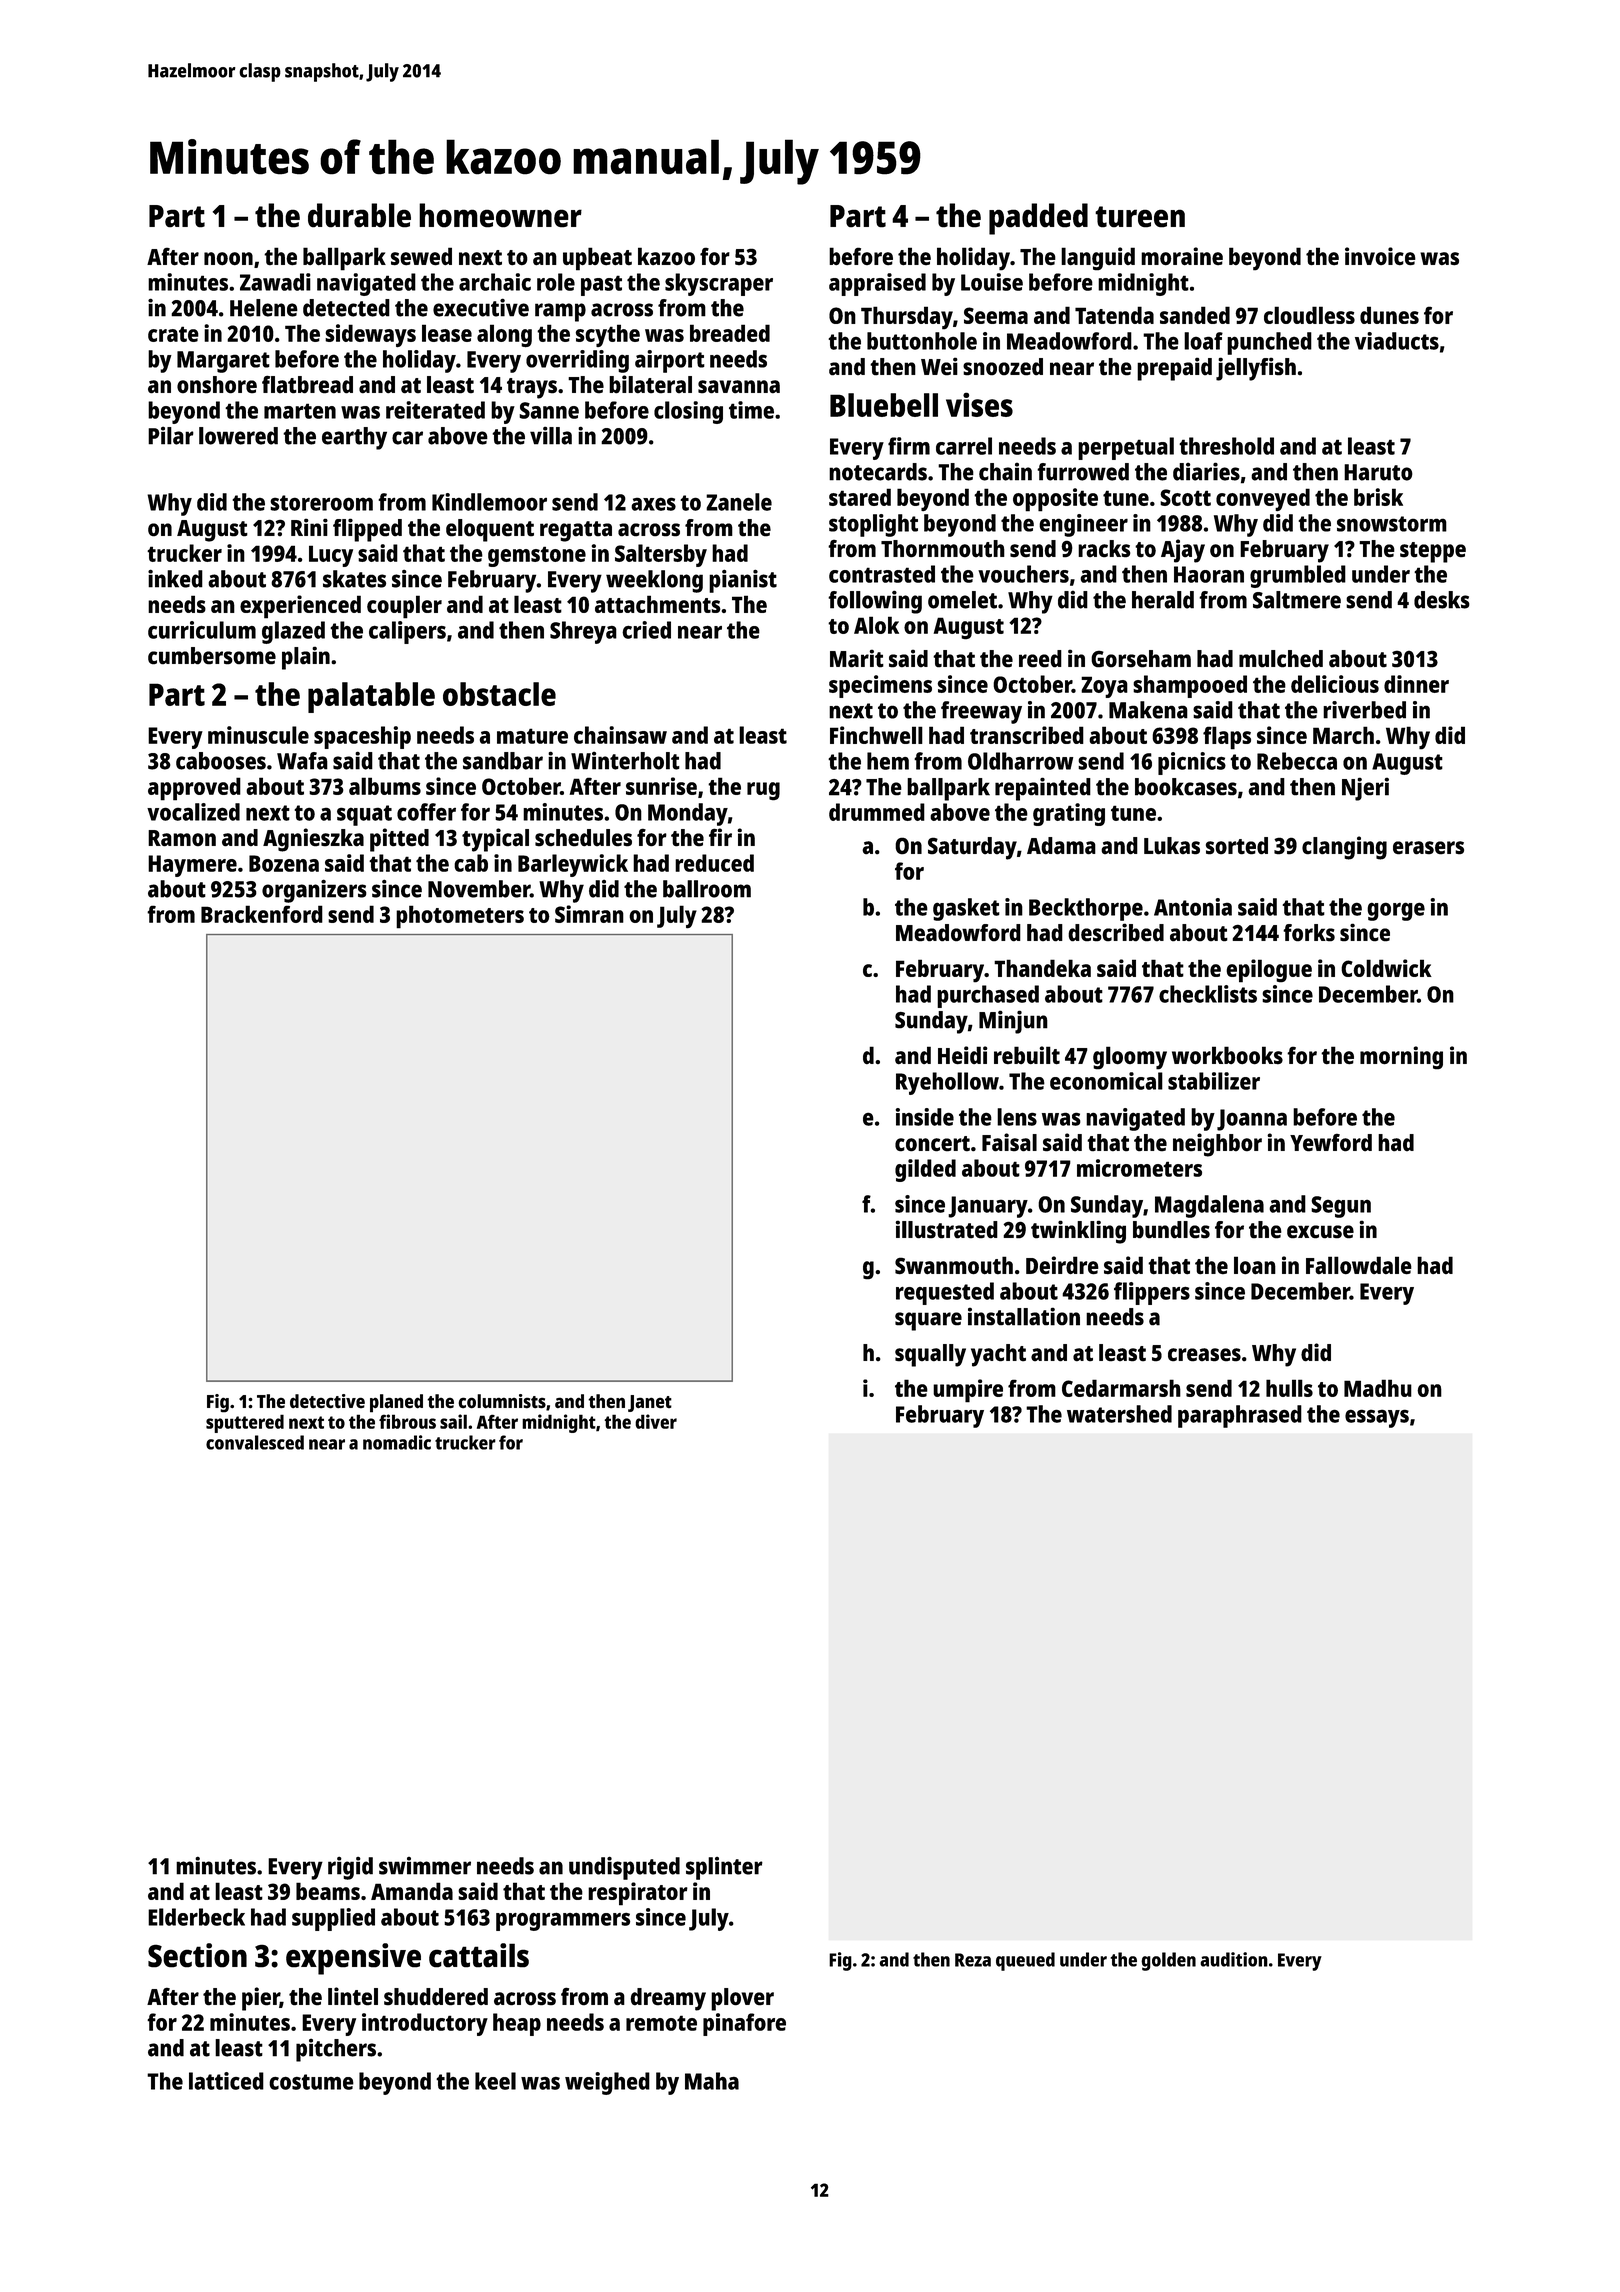  Describe the element at coordinates (973, 1960) in the page. I see `Reza` at that location.
